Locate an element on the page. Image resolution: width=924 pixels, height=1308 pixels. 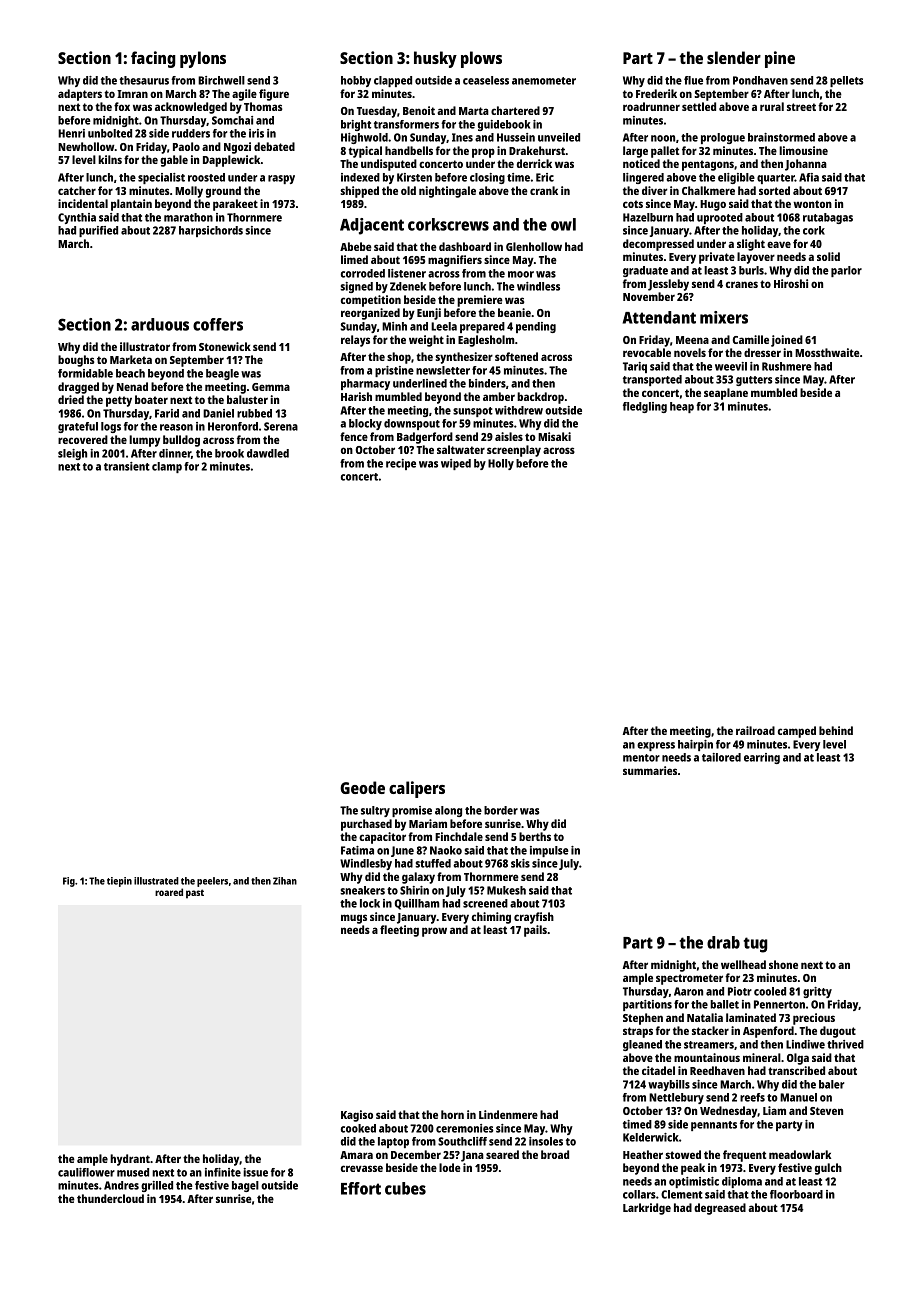
seaplane is located at coordinates (726, 394).
